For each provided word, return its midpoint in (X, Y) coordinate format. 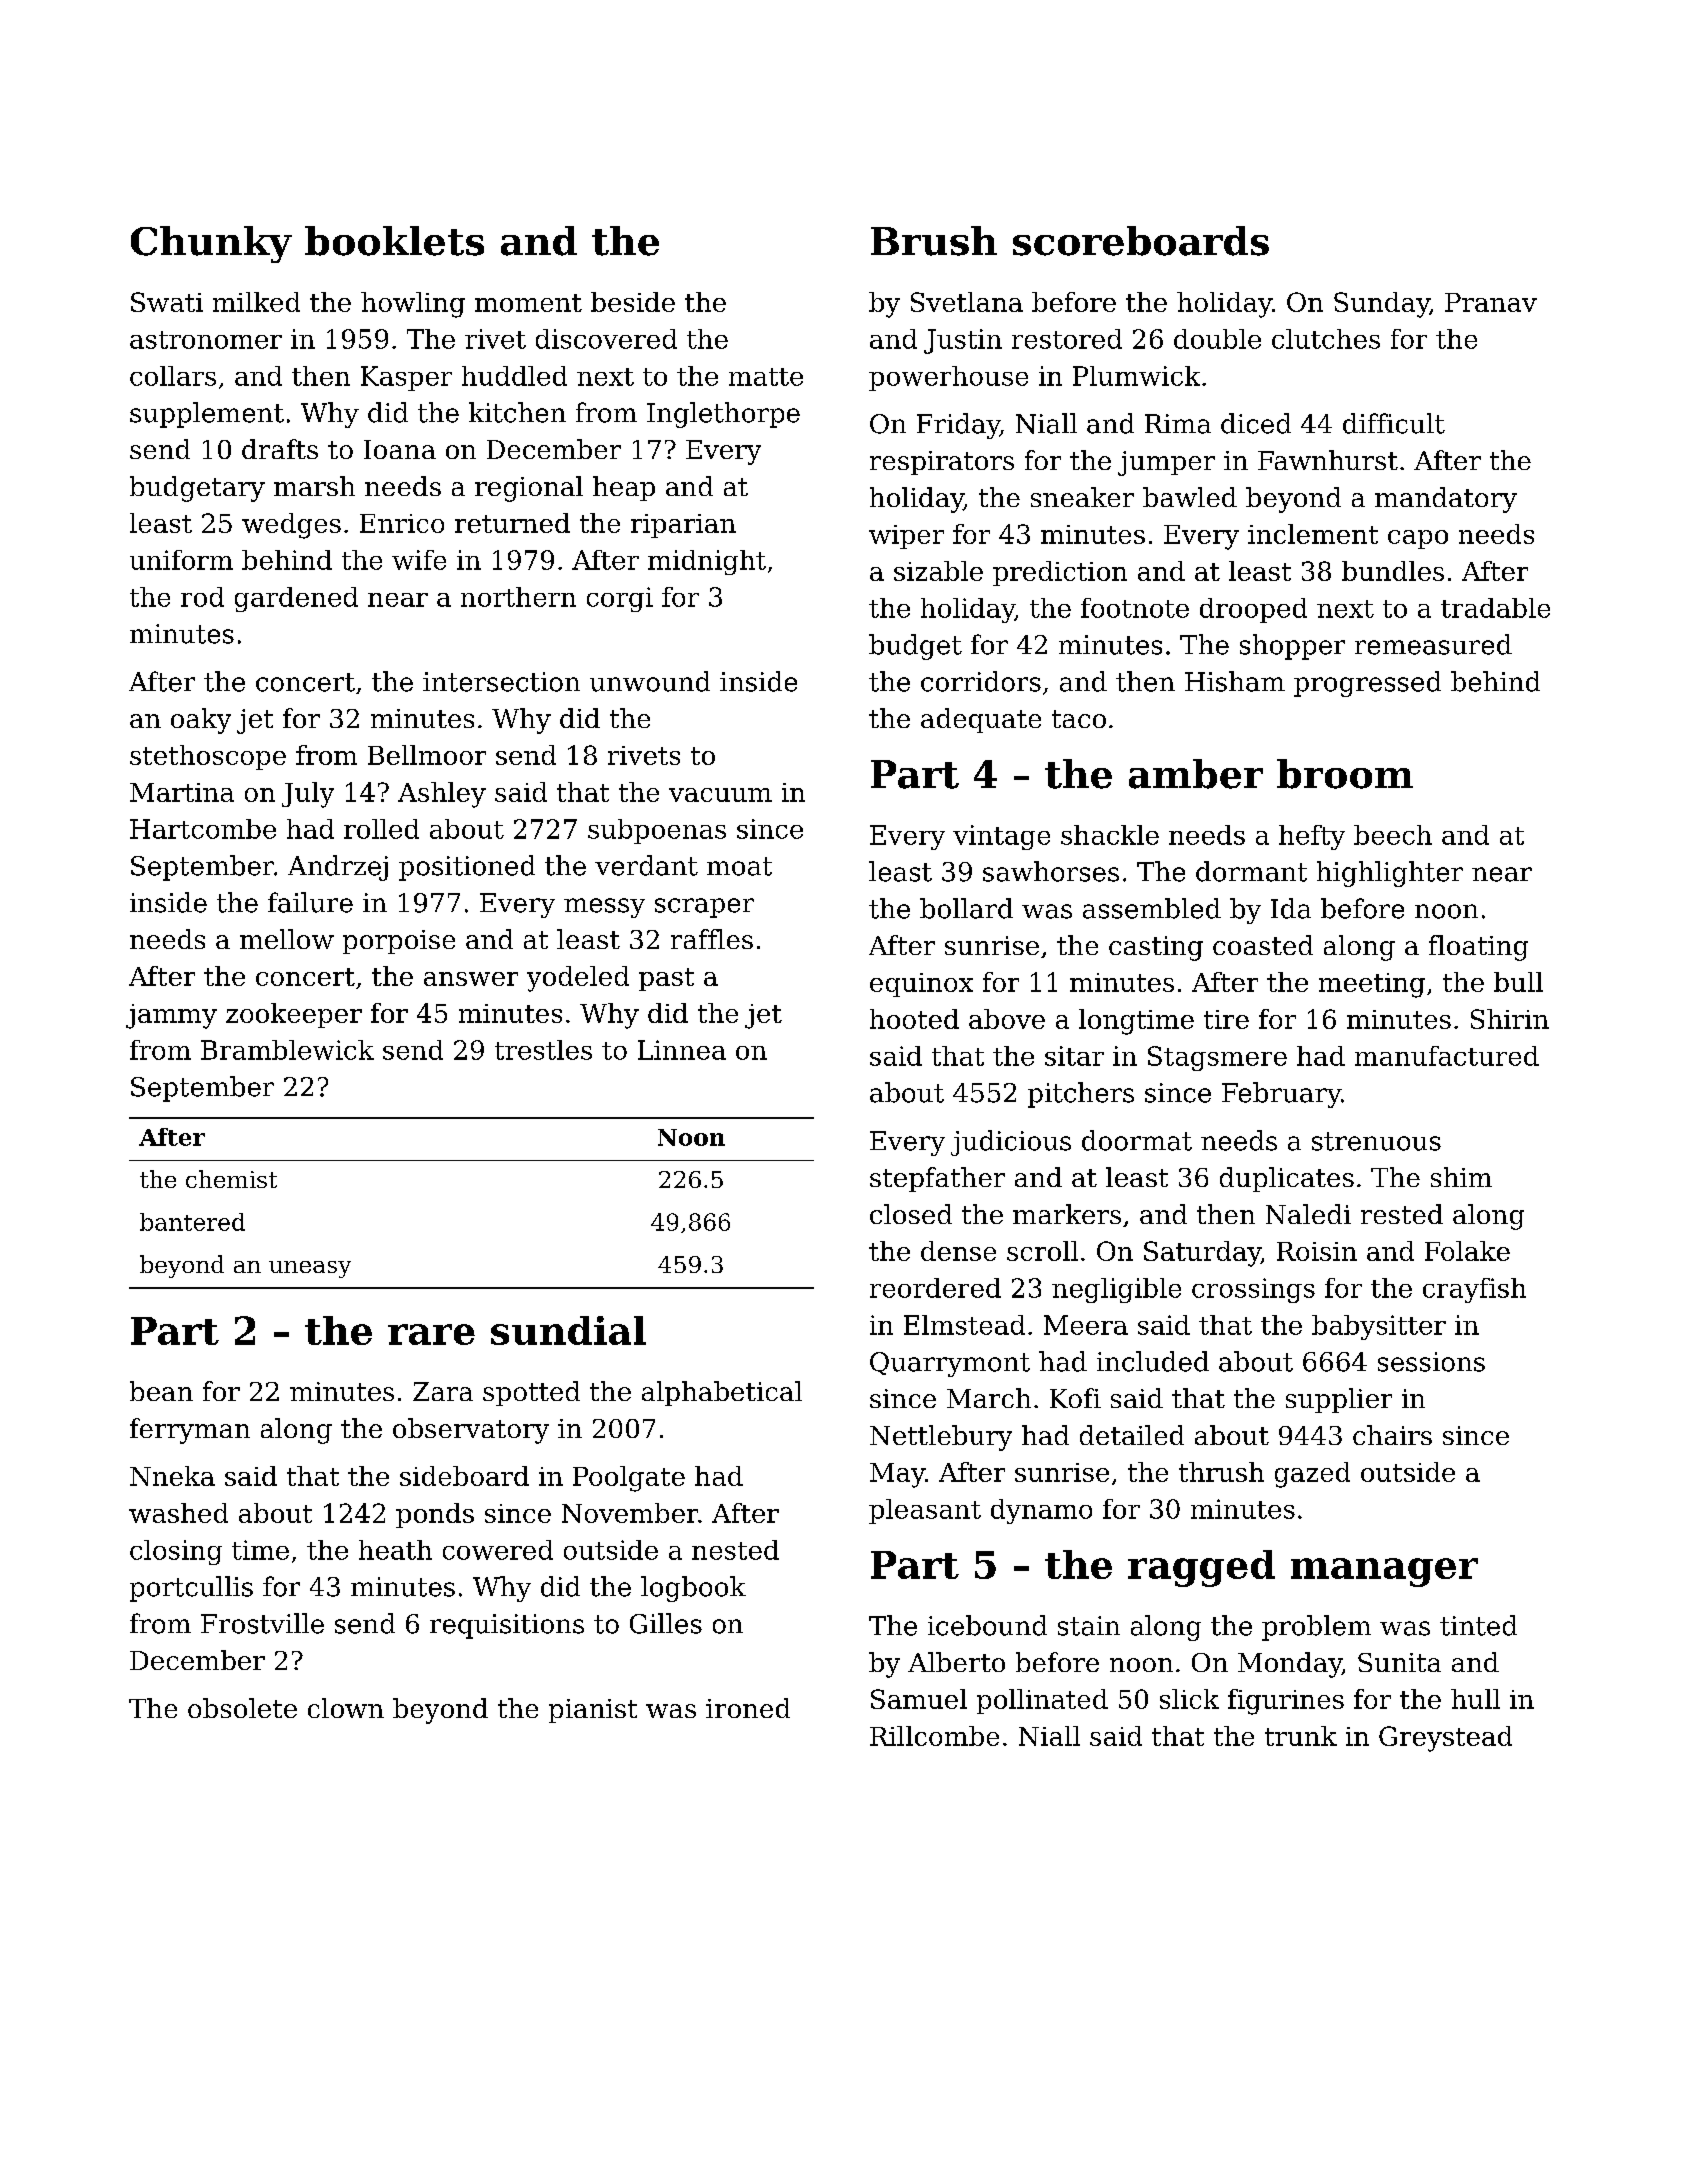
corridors (981, 681)
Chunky (211, 244)
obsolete (242, 1708)
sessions (1431, 1362)
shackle (1110, 835)
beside (633, 302)
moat (739, 866)
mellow (287, 939)
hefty (1312, 837)
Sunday (1382, 305)
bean (161, 1391)
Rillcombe (934, 1736)
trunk (1301, 1736)
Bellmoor (427, 755)
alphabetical (722, 1393)
